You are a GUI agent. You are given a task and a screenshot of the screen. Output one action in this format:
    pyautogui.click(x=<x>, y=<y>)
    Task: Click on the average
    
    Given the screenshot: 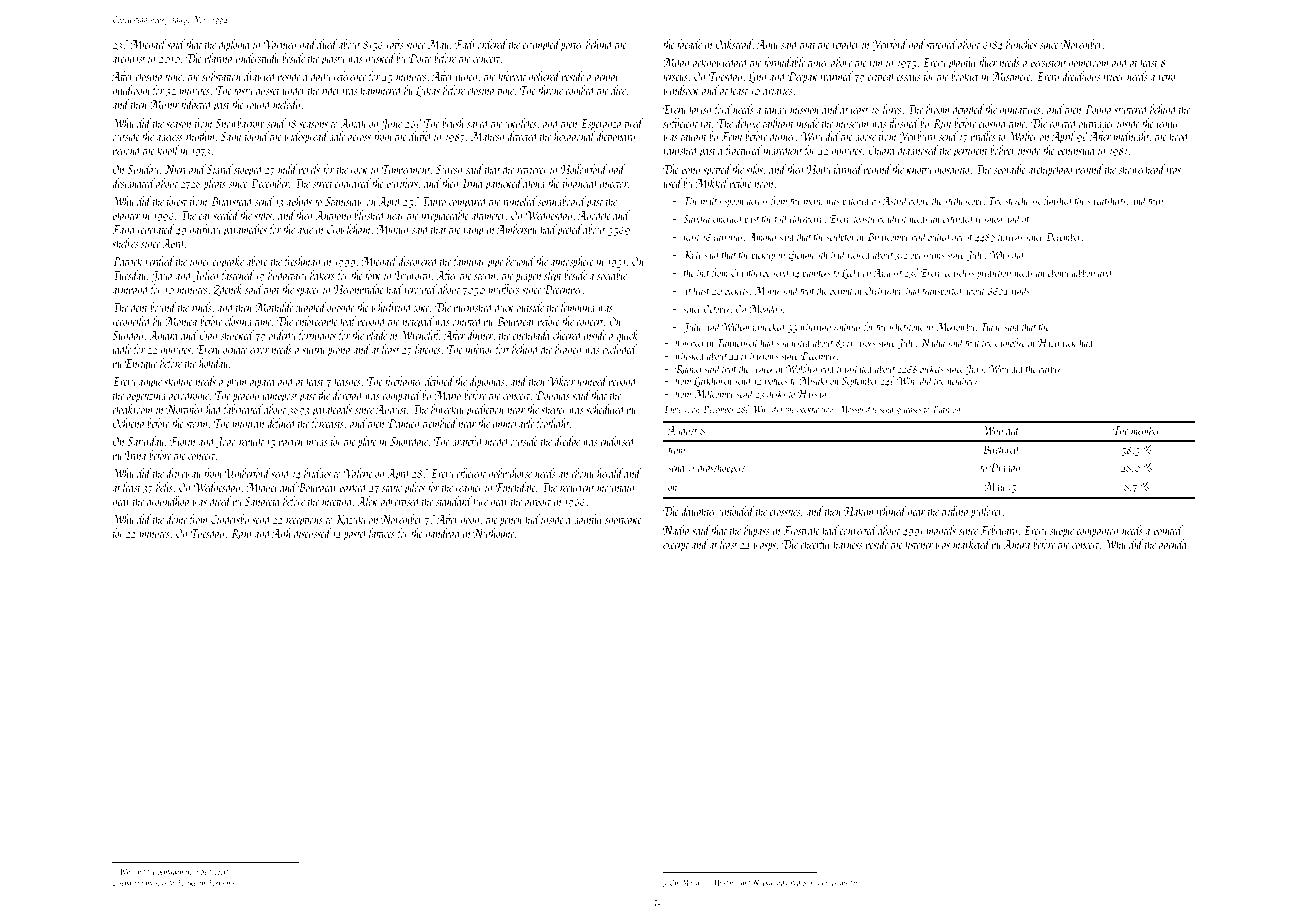 What is the action you would take?
    pyautogui.click(x=819, y=885)
